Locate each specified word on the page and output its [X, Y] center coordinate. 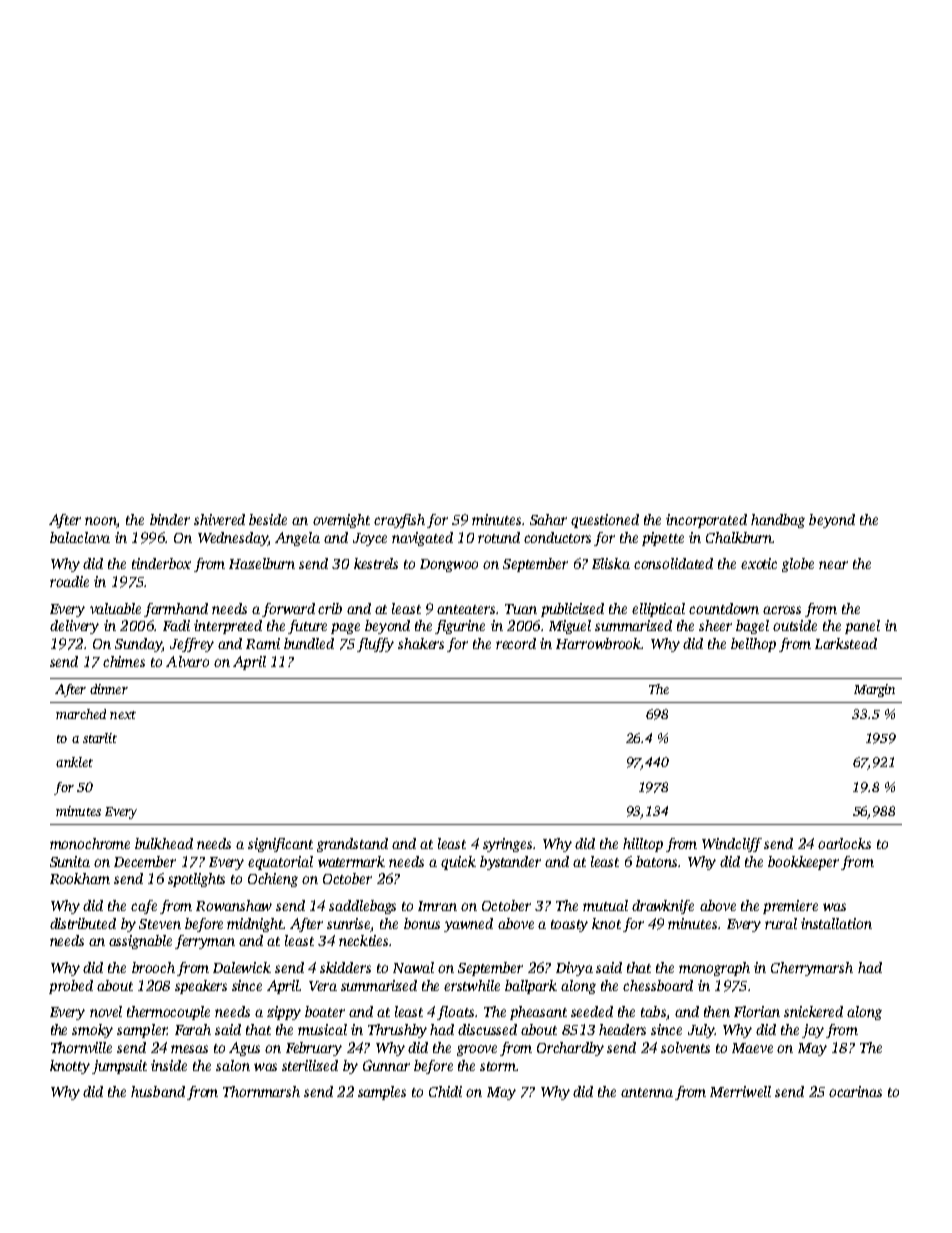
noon [101, 521]
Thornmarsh [261, 1091]
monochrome [90, 843]
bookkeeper [803, 863]
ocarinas [855, 1091]
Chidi [445, 1091]
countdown [724, 608]
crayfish [399, 521]
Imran [437, 906]
